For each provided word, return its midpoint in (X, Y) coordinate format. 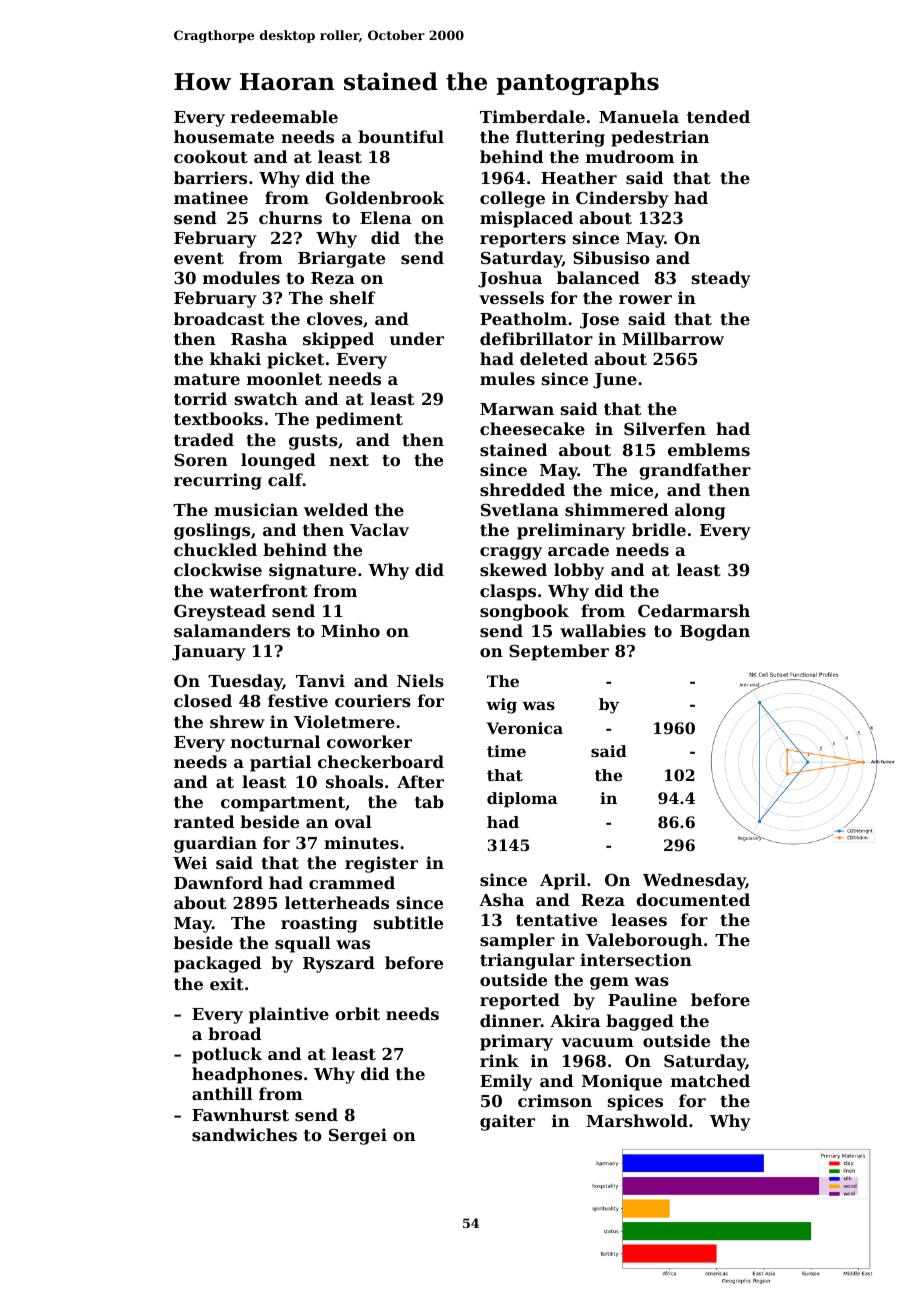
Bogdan (715, 632)
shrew (237, 721)
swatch (266, 398)
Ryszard (339, 964)
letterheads (337, 902)
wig (501, 706)
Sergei (358, 1136)
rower (645, 299)
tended (718, 116)
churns (290, 217)
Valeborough (644, 941)
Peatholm (523, 318)
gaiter (507, 1122)
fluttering (560, 138)
